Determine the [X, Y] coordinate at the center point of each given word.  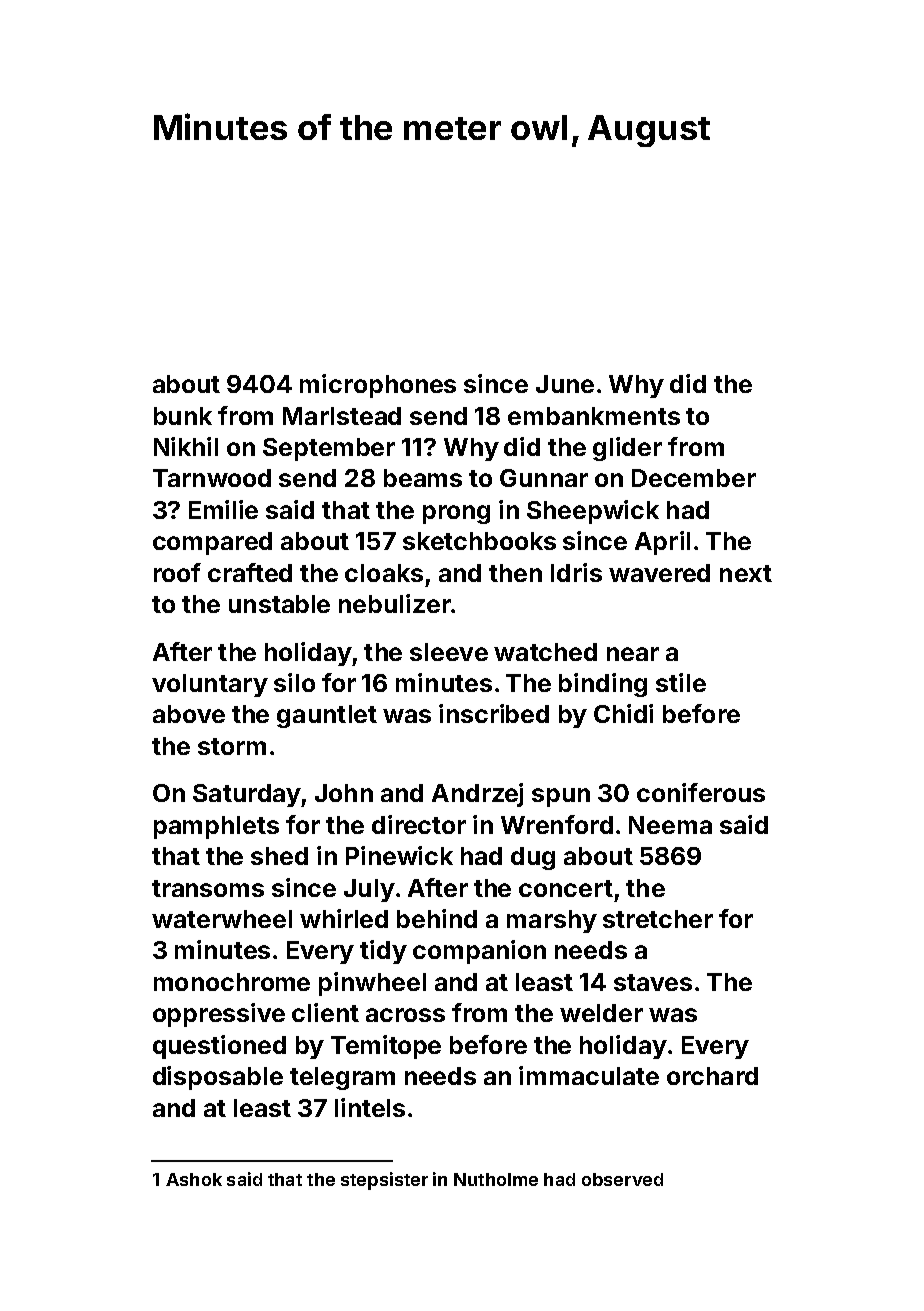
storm [232, 746]
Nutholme [496, 1179]
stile [681, 682]
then [515, 573]
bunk [183, 416]
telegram [342, 1078]
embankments [594, 416]
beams [423, 478]
